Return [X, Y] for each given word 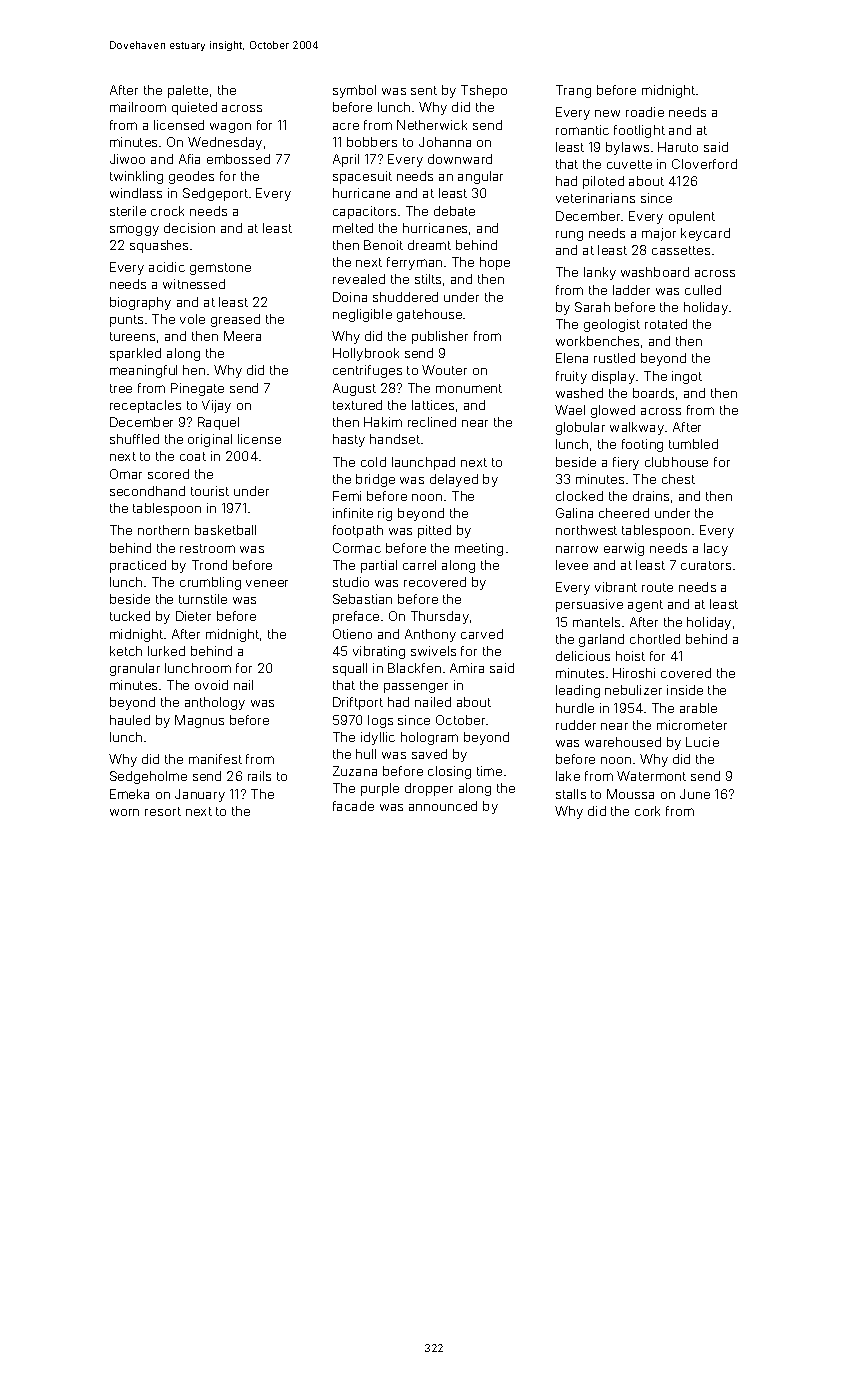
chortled [655, 639]
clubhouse [676, 462]
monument [469, 388]
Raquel [218, 423]
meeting [479, 549]
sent [424, 90]
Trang [573, 91]
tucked [130, 616]
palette [188, 91]
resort [163, 811]
